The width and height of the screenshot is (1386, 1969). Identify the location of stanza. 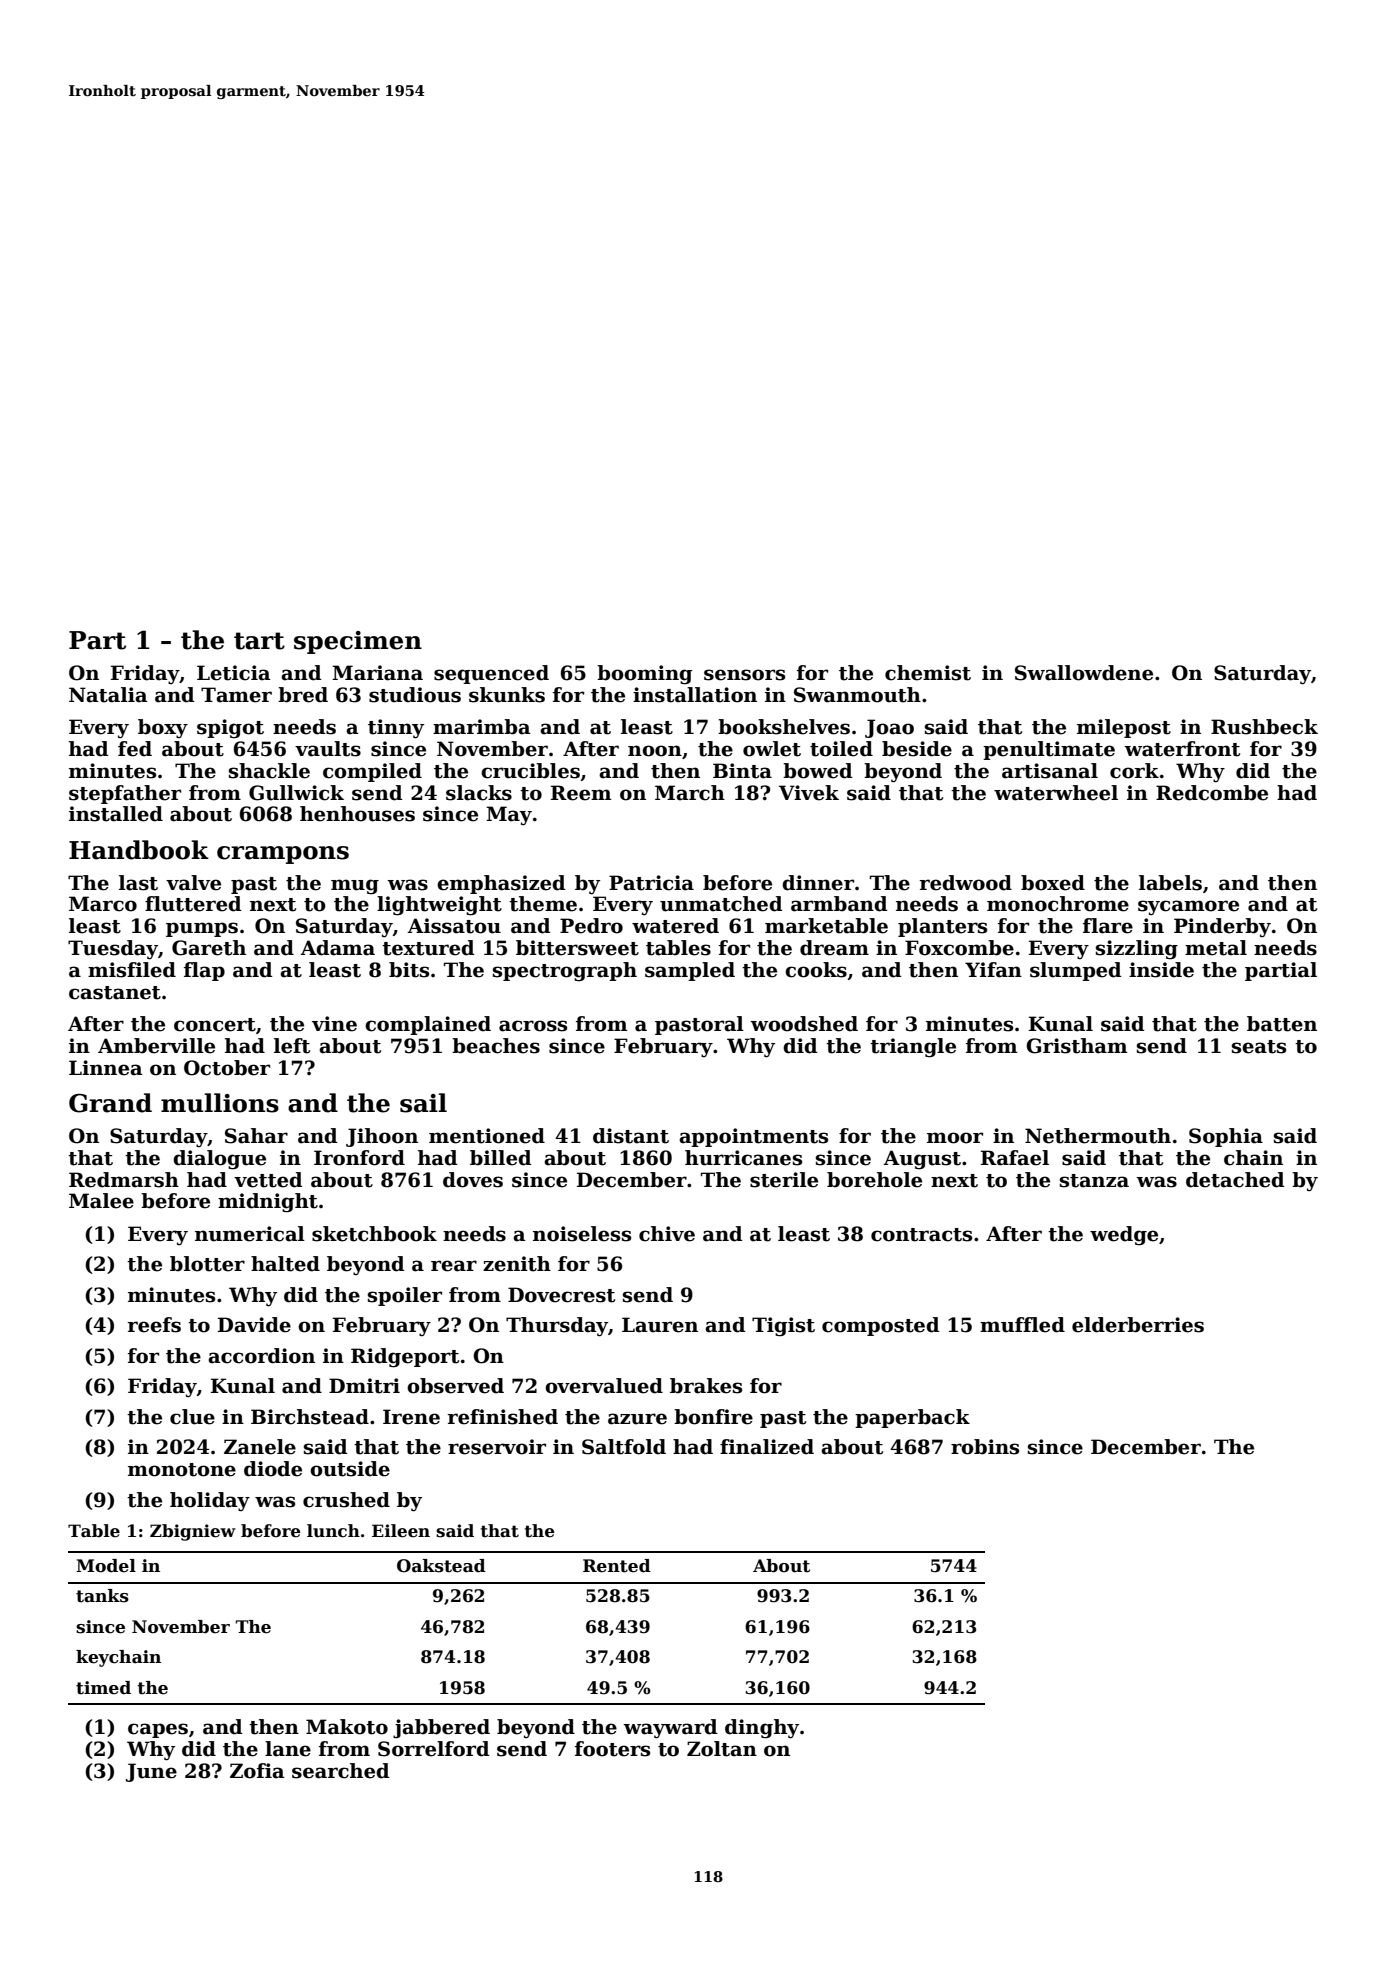
(1094, 1181).
